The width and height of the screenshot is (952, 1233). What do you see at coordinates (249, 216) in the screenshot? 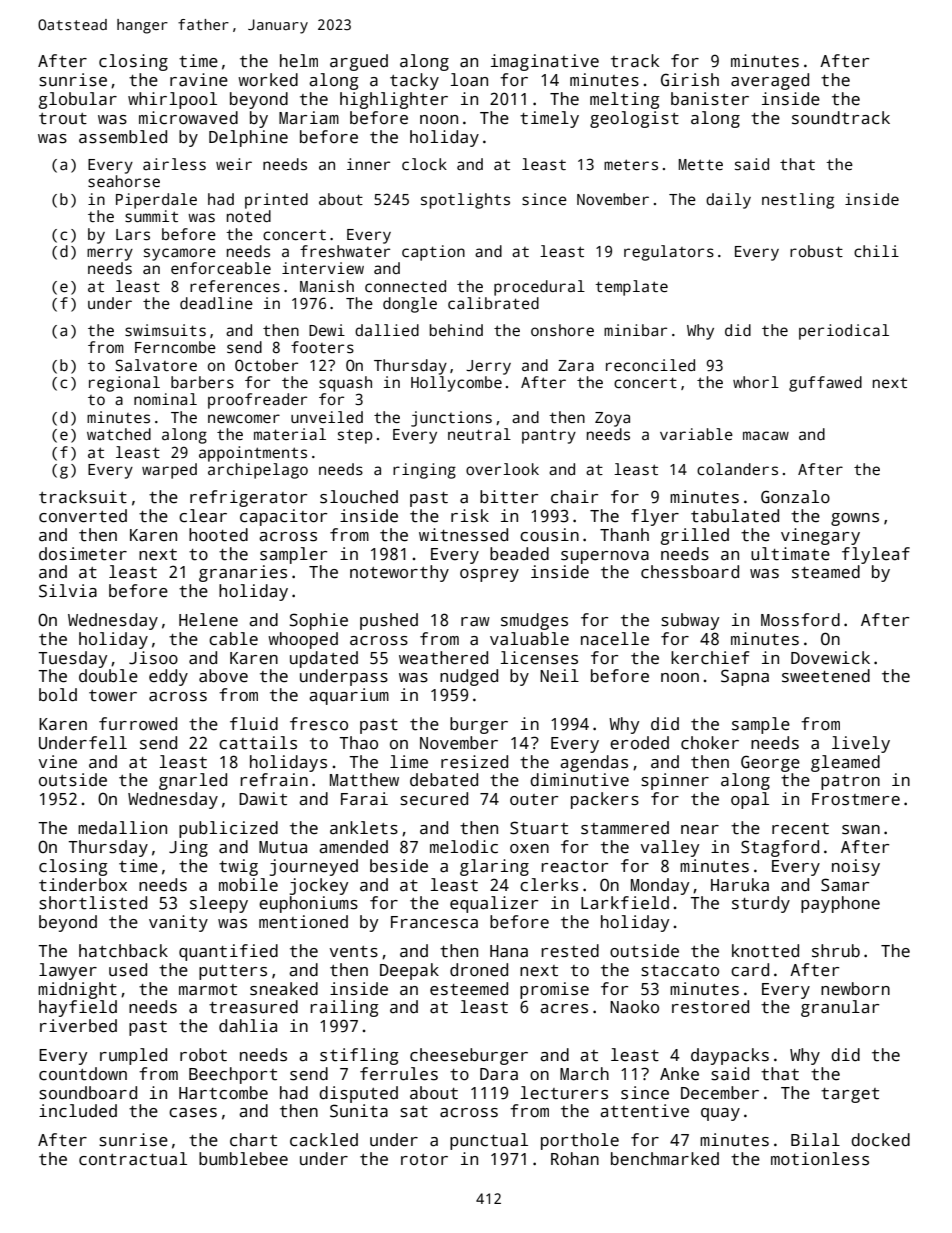
I see `noted` at bounding box center [249, 216].
